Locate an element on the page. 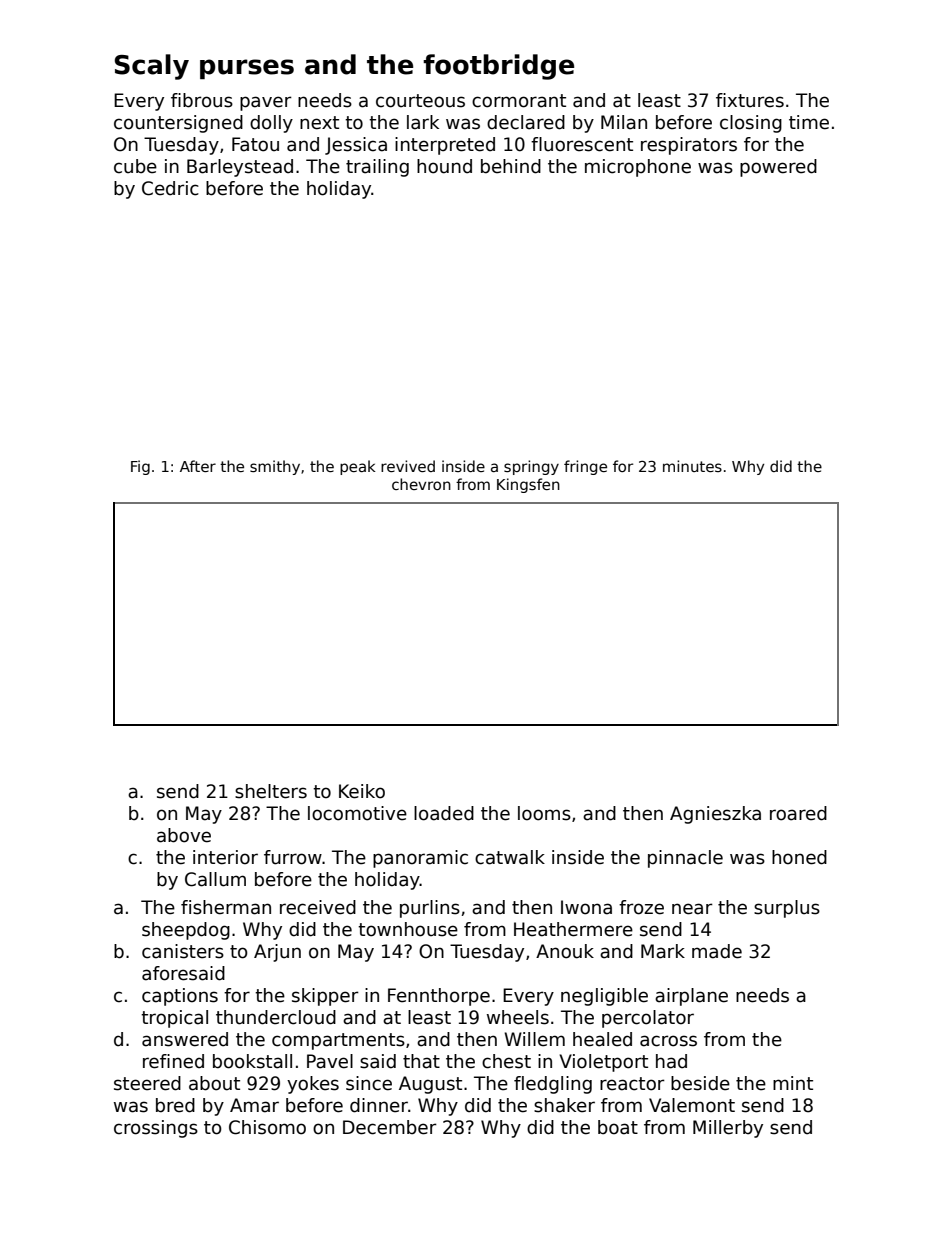 The height and width of the document is (1233, 952). pinnacle is located at coordinates (685, 859).
